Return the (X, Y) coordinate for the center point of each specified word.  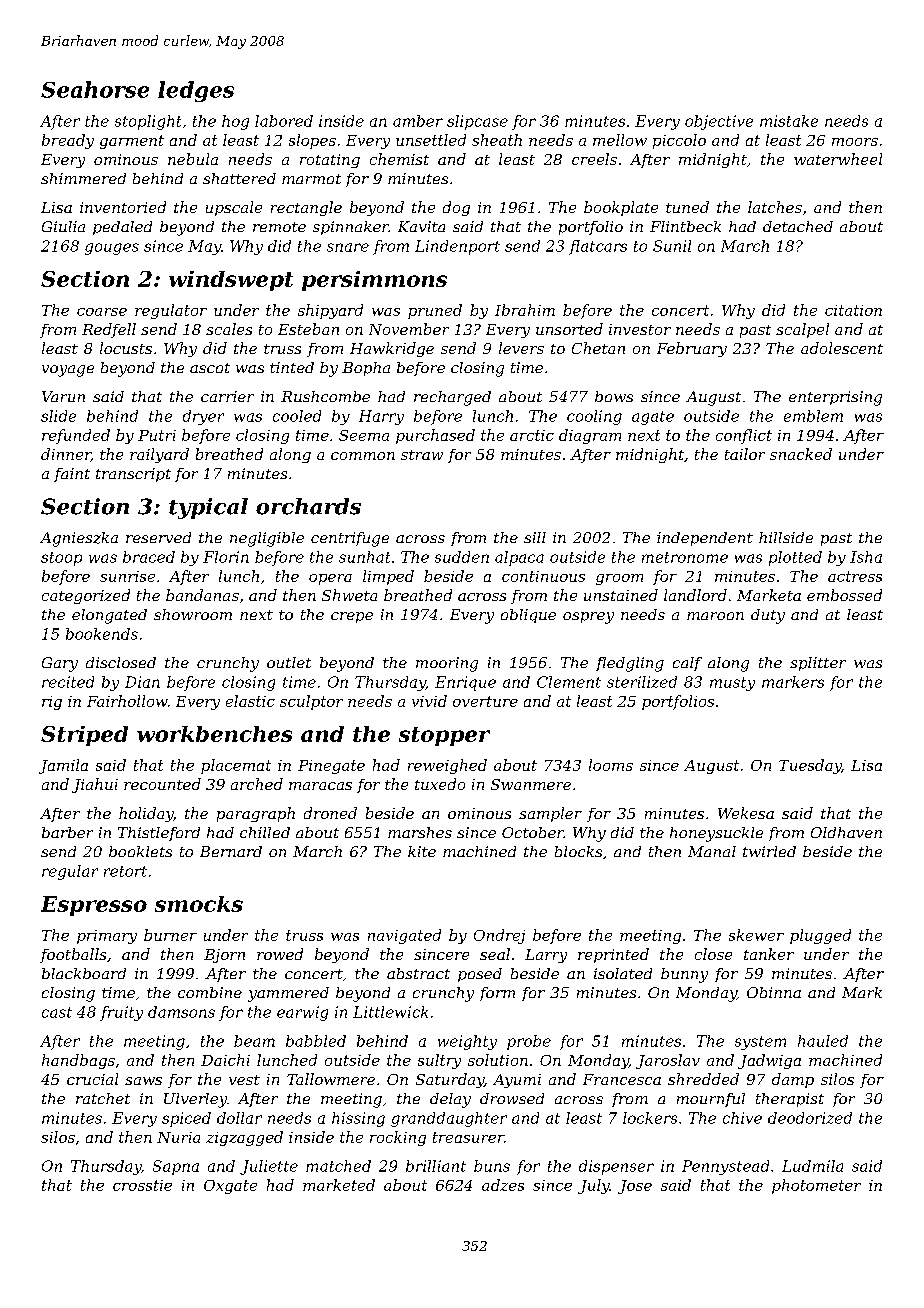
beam (254, 1041)
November (409, 329)
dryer (203, 417)
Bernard (231, 851)
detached (798, 226)
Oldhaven (846, 832)
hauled (823, 1041)
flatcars (598, 247)
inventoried (123, 207)
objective (719, 122)
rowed (280, 954)
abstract (418, 973)
